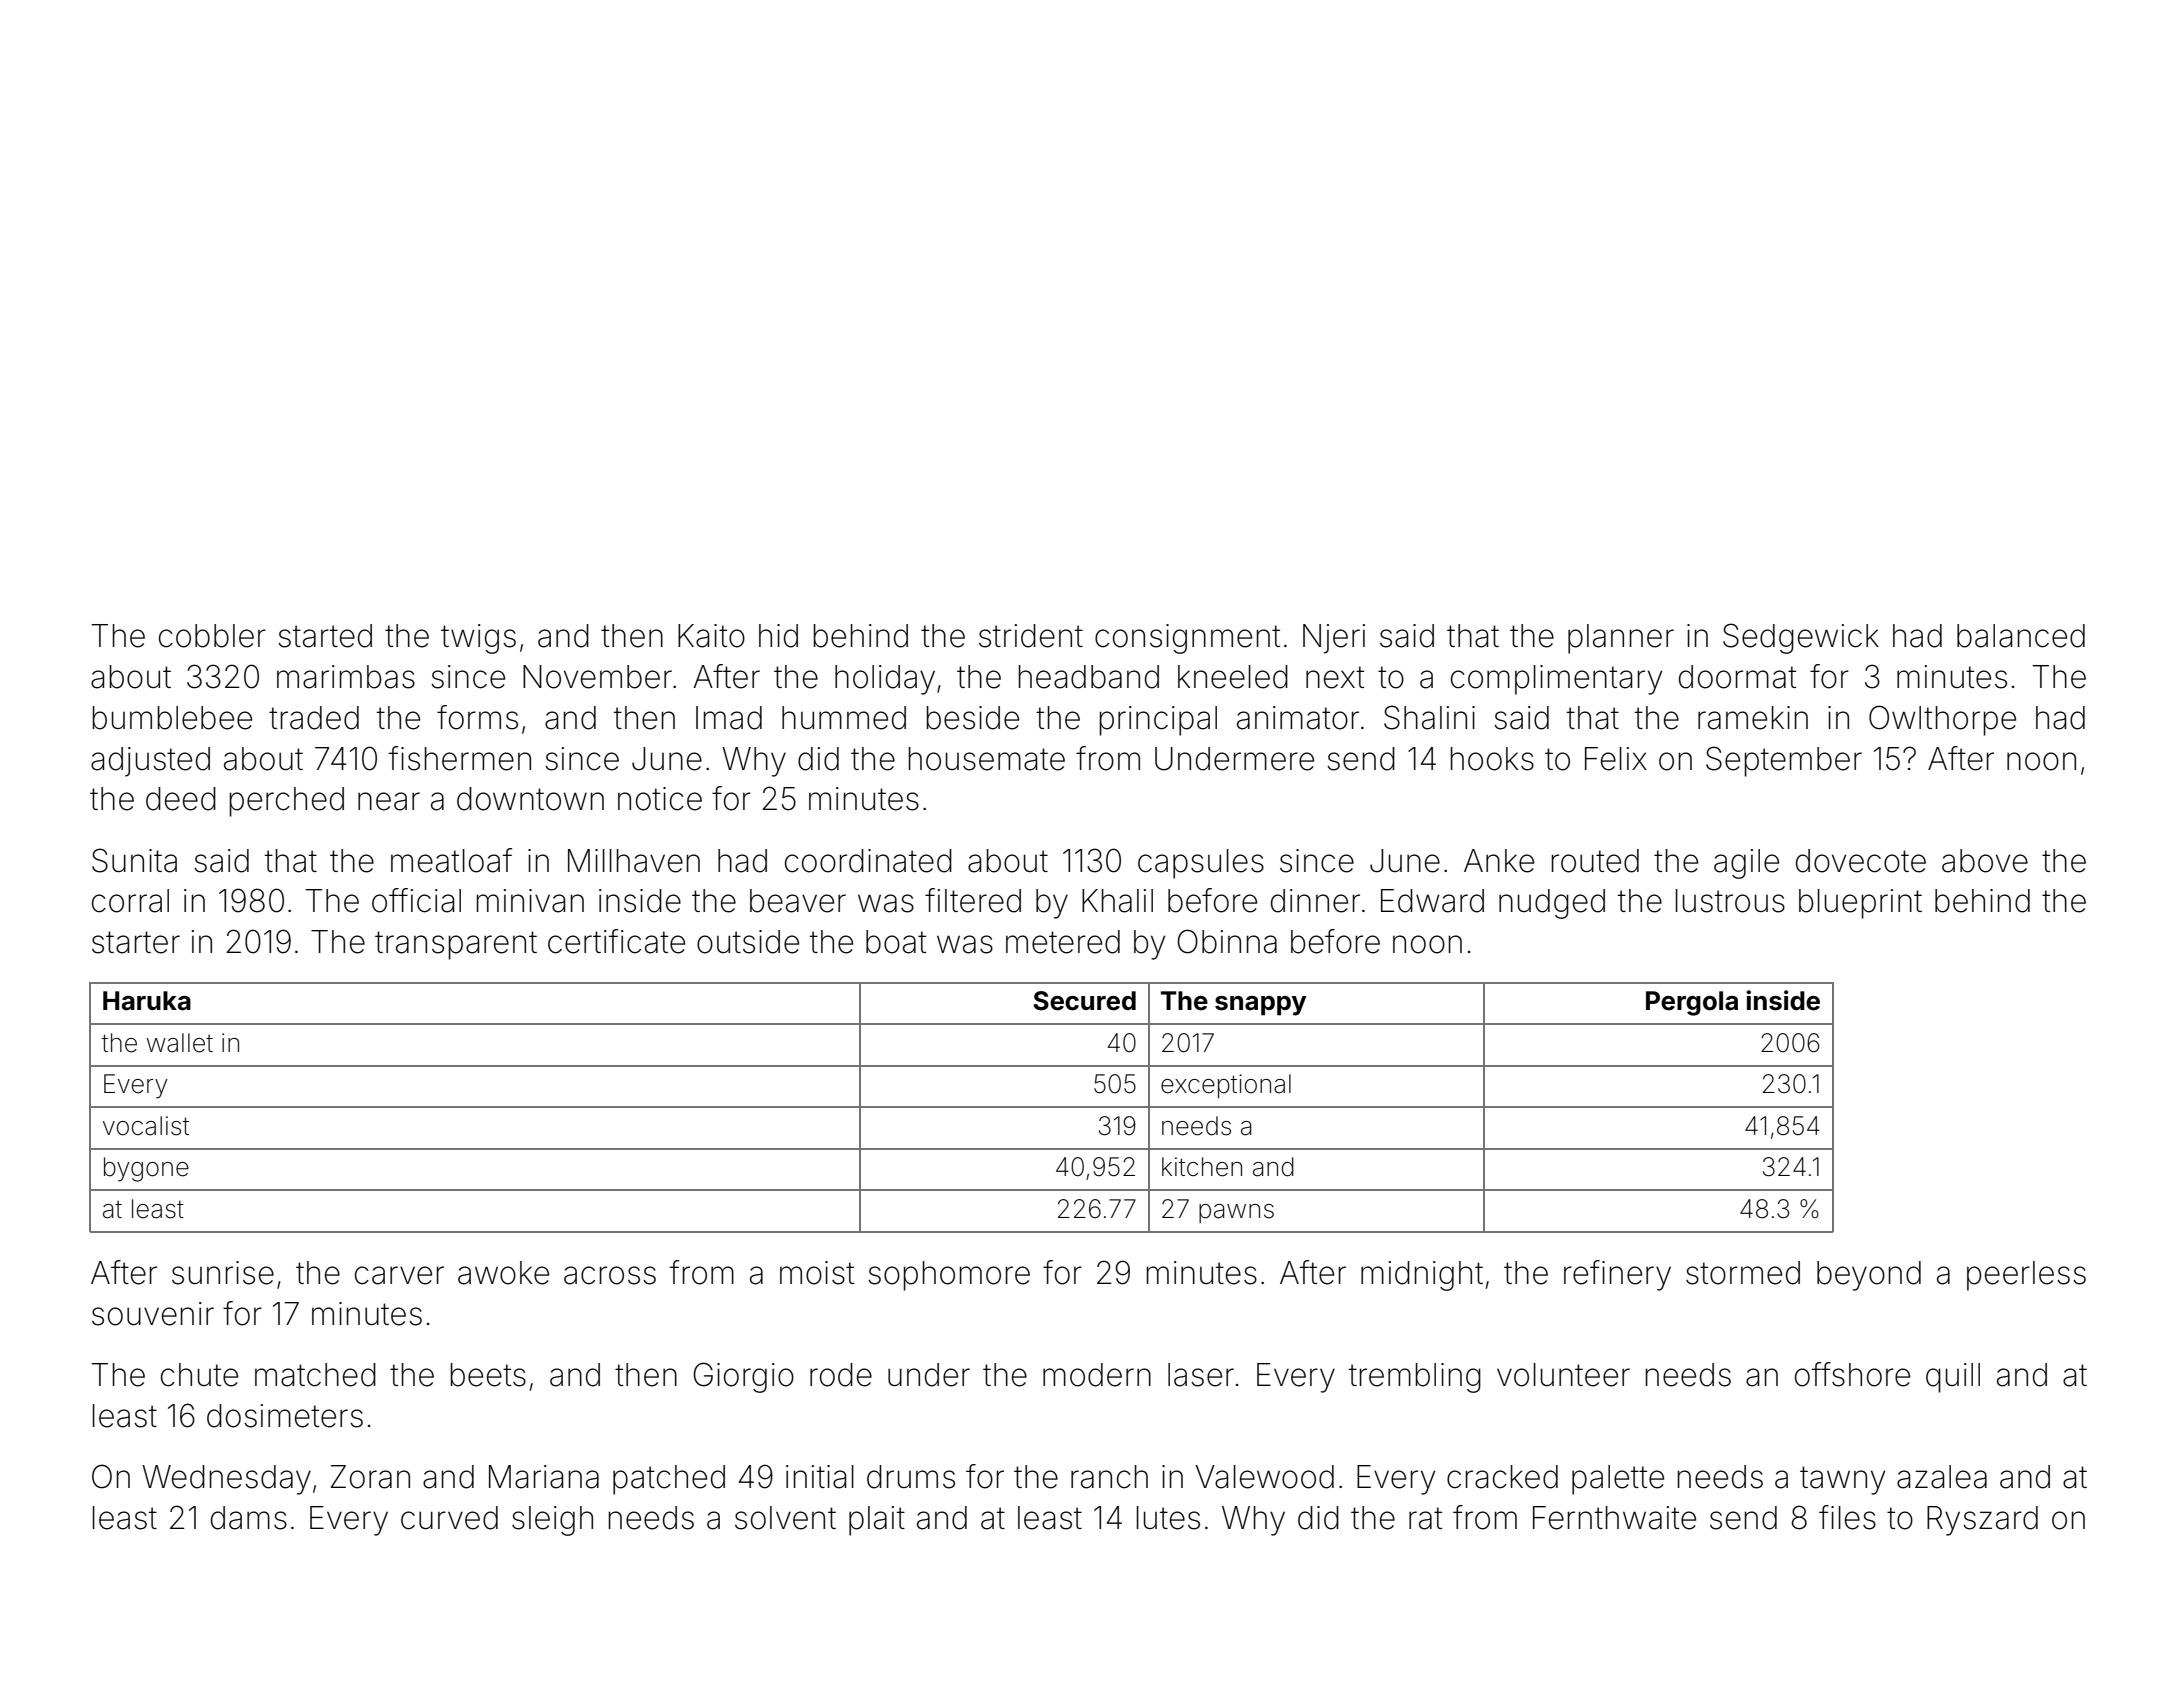 The height and width of the screenshot is (1683, 2178). What do you see at coordinates (1621, 639) in the screenshot?
I see `planner` at bounding box center [1621, 639].
